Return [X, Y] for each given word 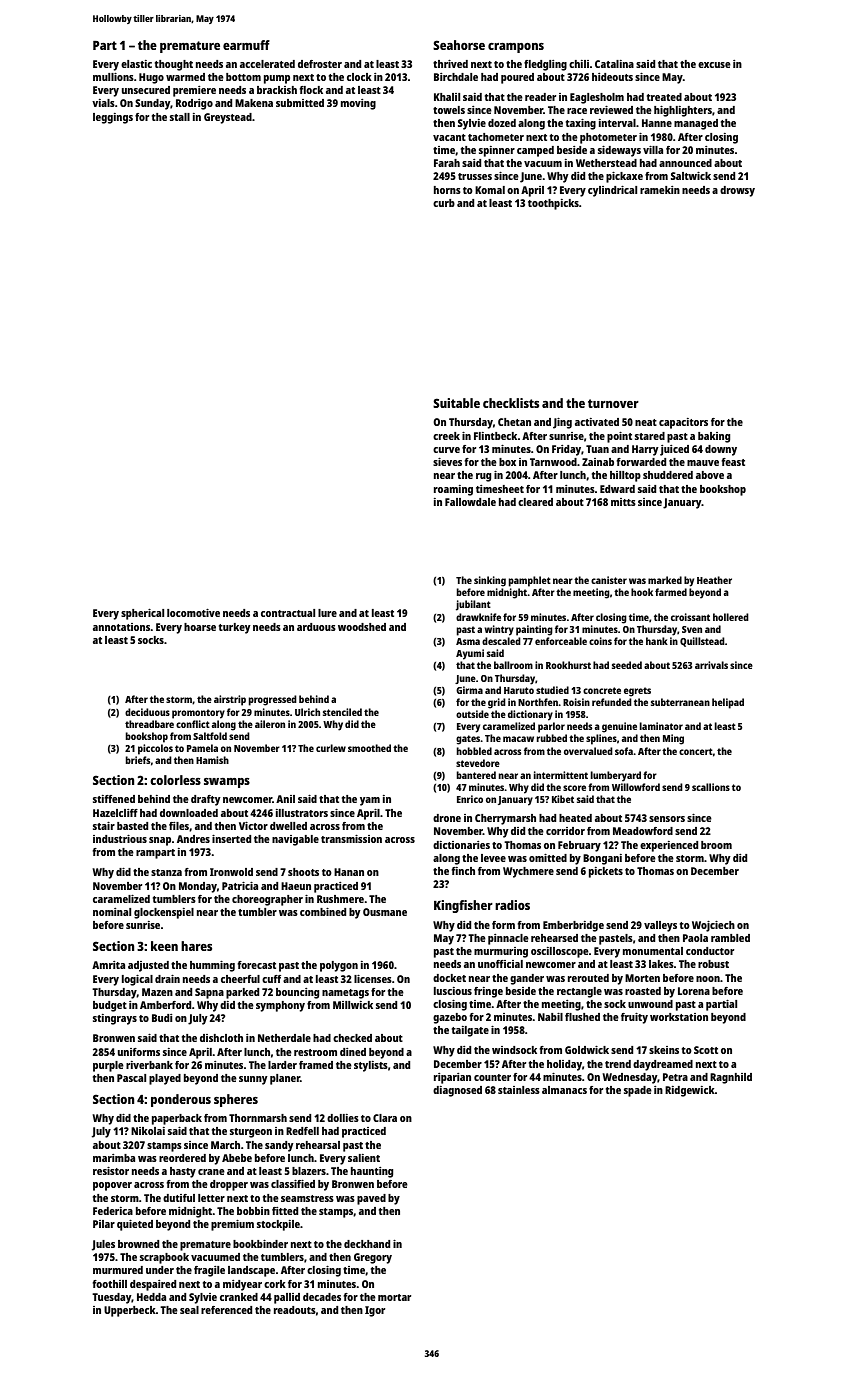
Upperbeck [130, 1311]
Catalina [614, 64]
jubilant [473, 605]
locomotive [193, 612]
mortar [394, 1297]
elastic [136, 64]
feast [733, 462]
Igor [375, 1311]
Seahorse [459, 45]
